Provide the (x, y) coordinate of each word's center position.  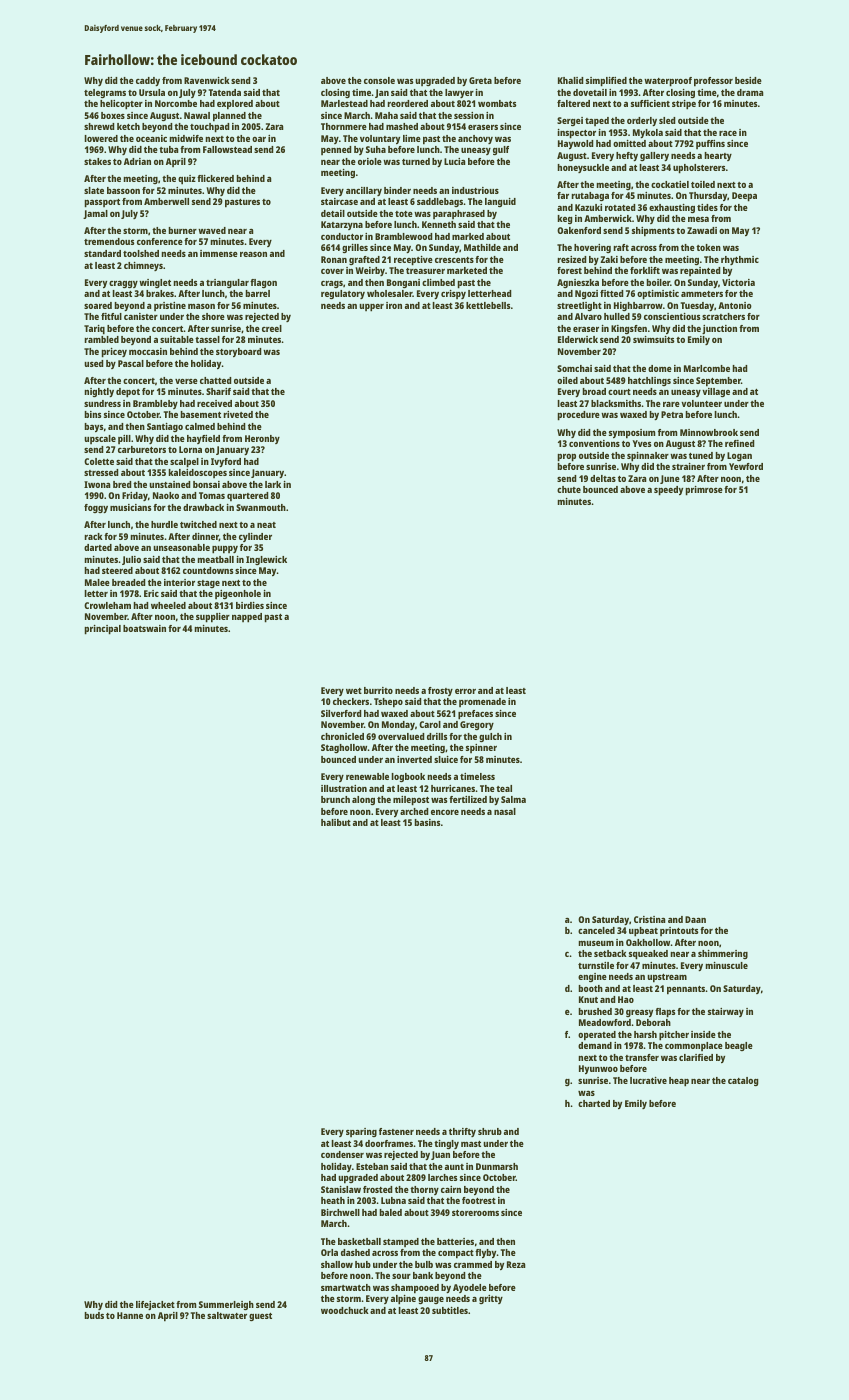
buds (94, 1315)
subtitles (450, 1310)
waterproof (668, 82)
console (379, 80)
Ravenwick (207, 80)
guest (260, 1317)
